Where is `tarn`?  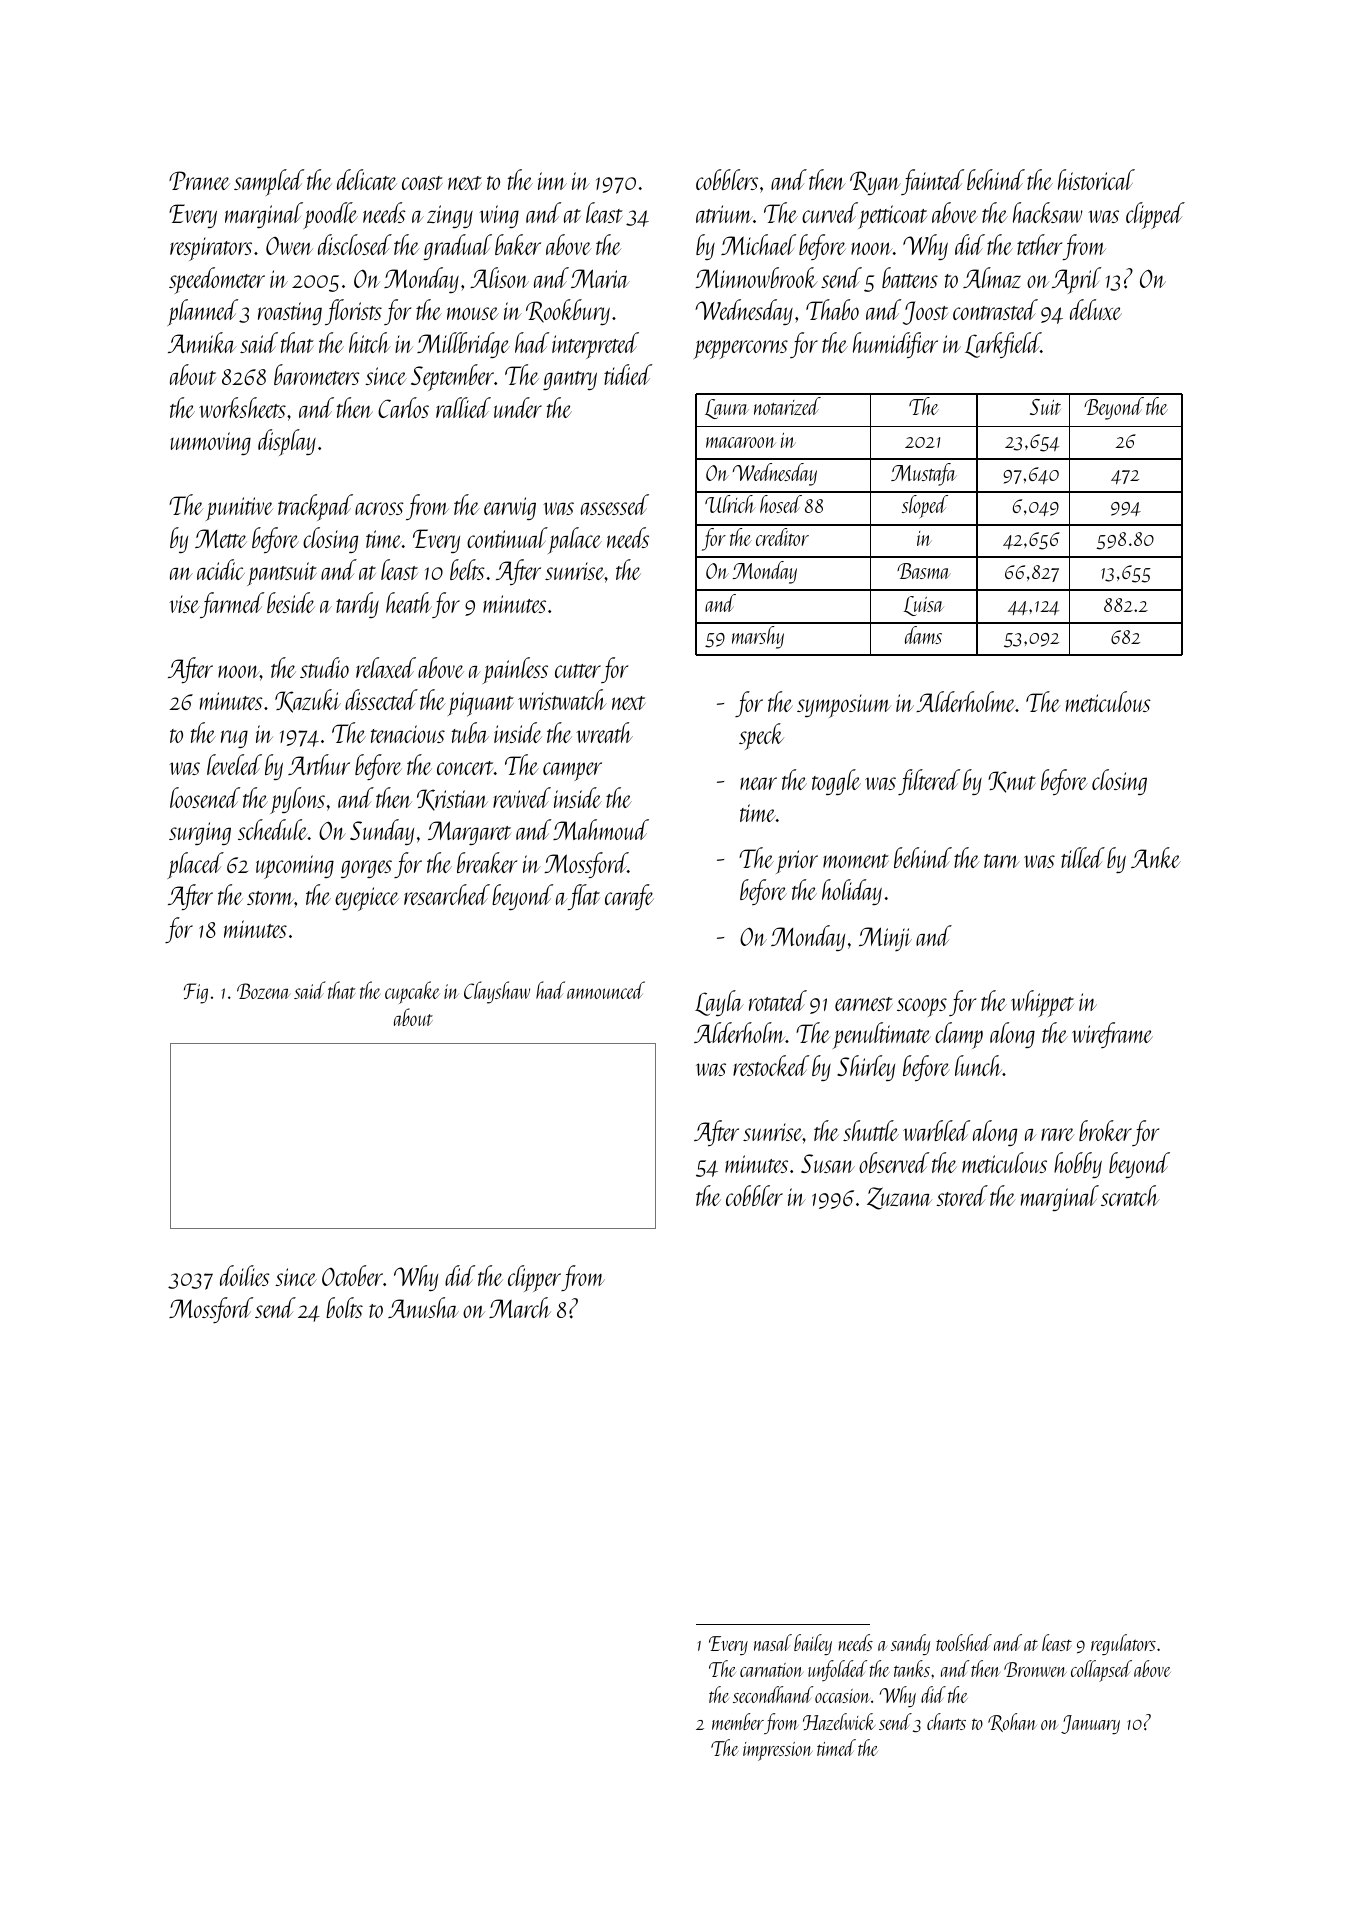 tarn is located at coordinates (1002, 861).
